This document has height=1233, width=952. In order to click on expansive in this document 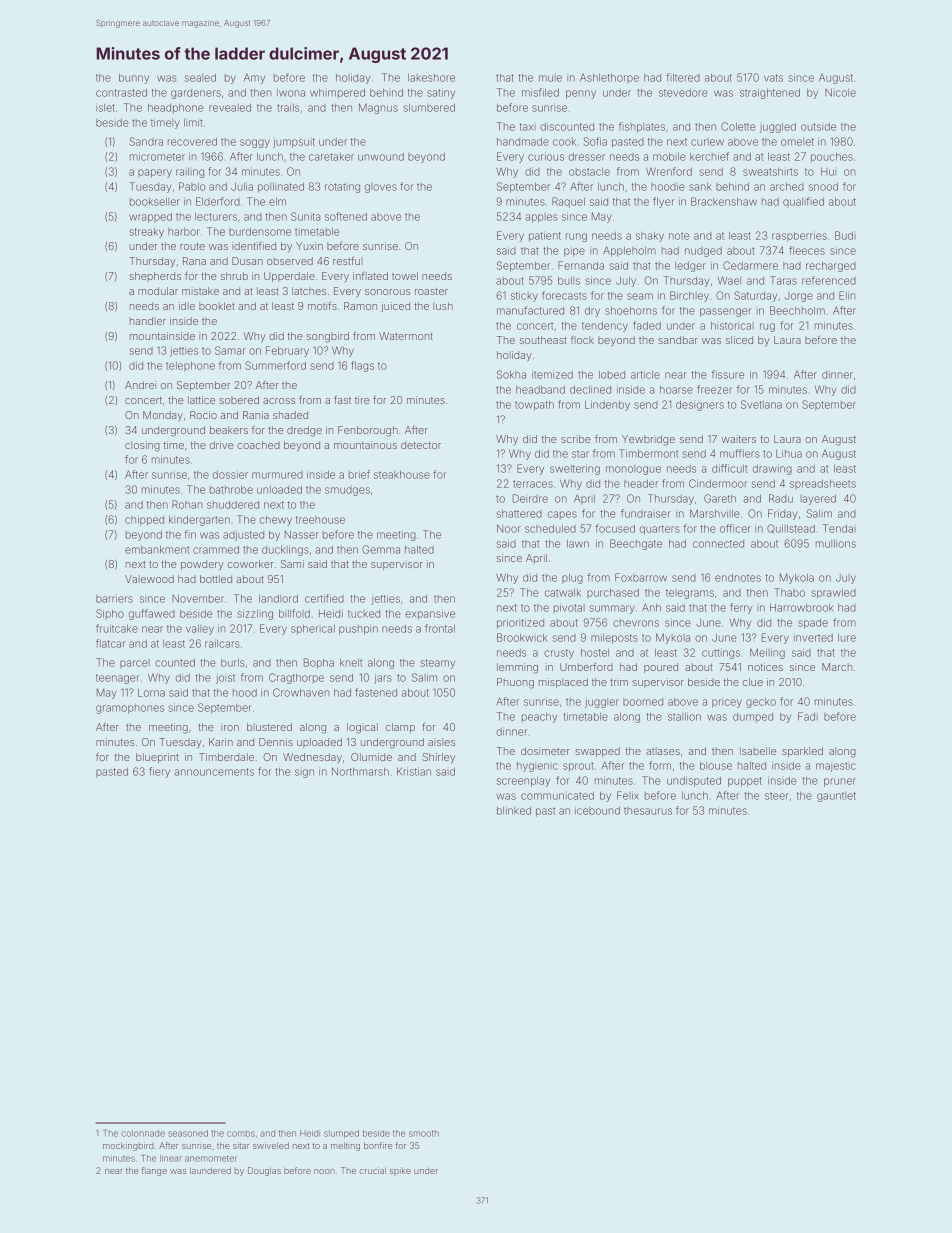, I will do `click(430, 614)`.
